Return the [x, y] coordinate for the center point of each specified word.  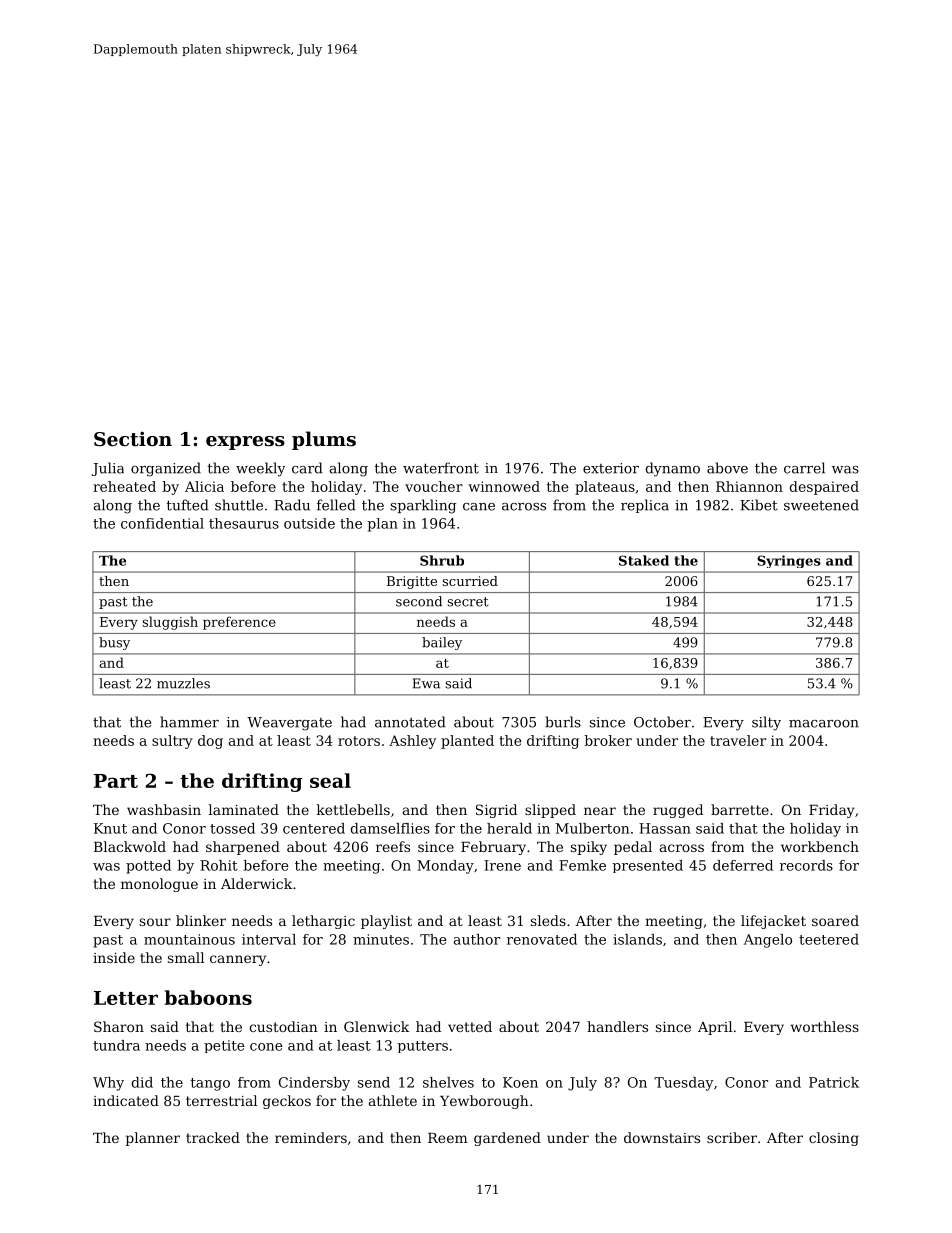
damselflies [390, 828]
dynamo [672, 469]
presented [647, 866]
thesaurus [244, 523]
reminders [311, 1137]
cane [479, 507]
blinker [201, 920]
